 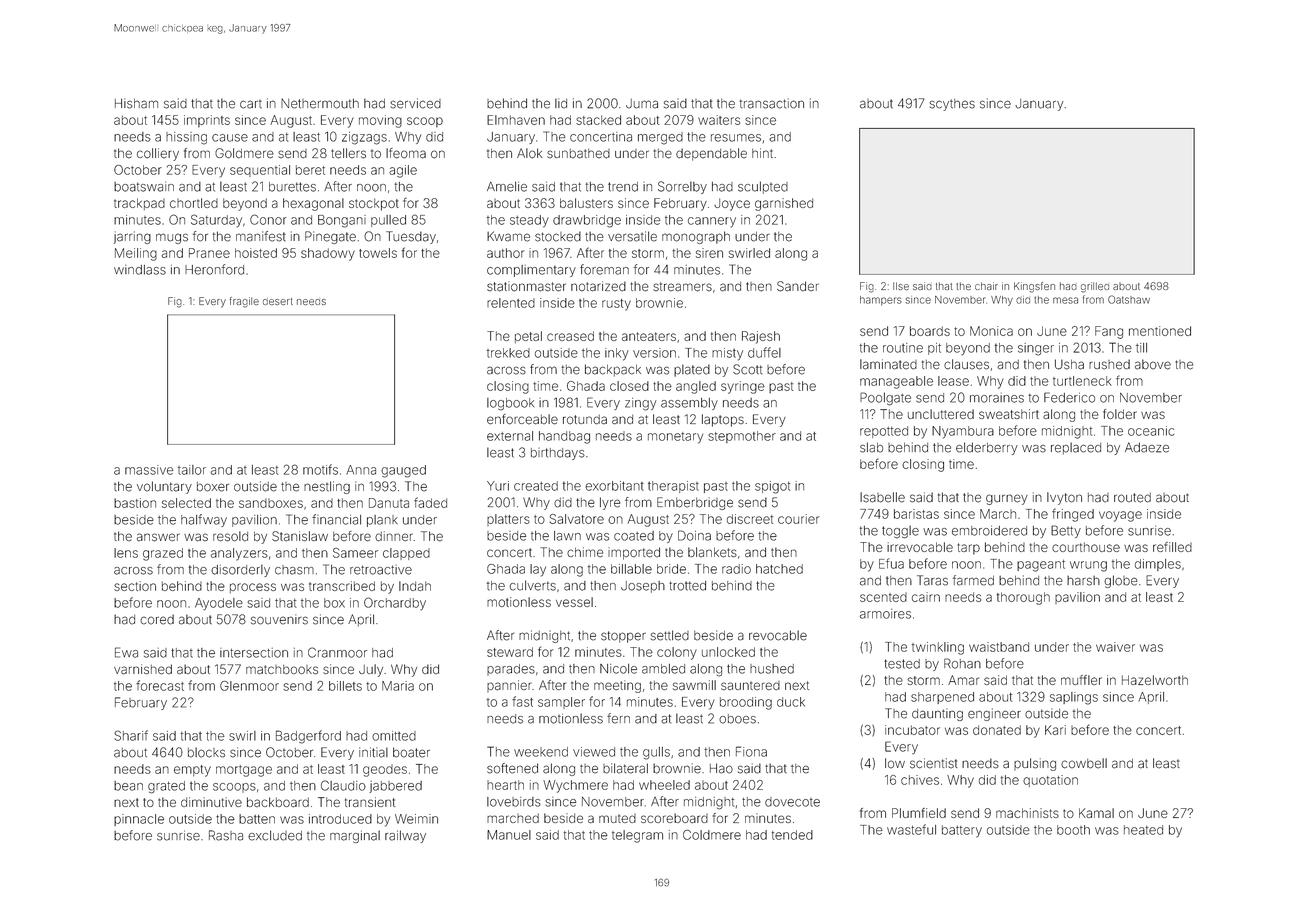 I want to click on garnished, so click(x=784, y=204).
